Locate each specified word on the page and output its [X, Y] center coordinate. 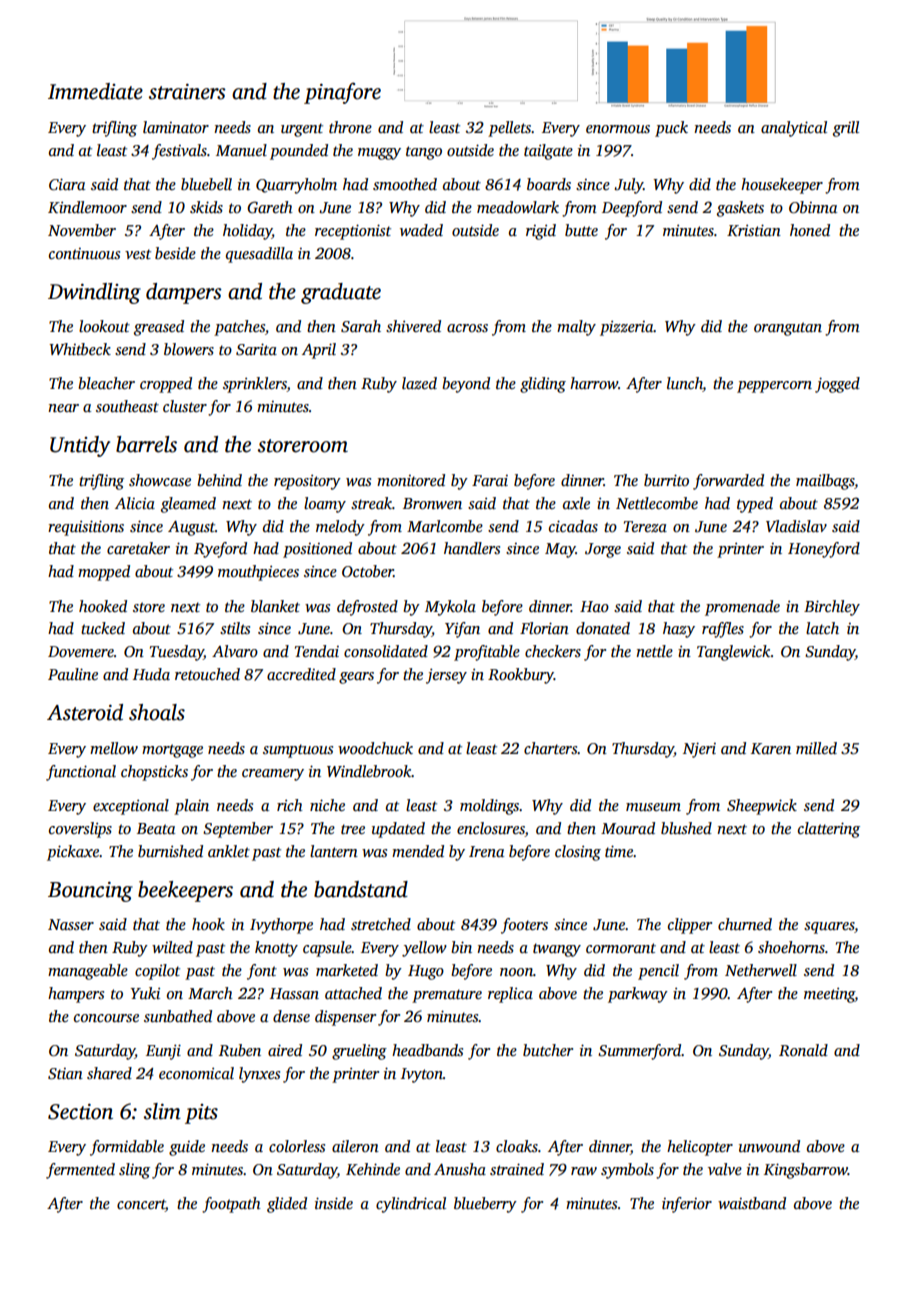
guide [187, 1148]
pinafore [342, 93]
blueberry [485, 1205]
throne [350, 127]
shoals [157, 712]
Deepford [632, 209]
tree [353, 829]
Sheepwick [762, 807]
